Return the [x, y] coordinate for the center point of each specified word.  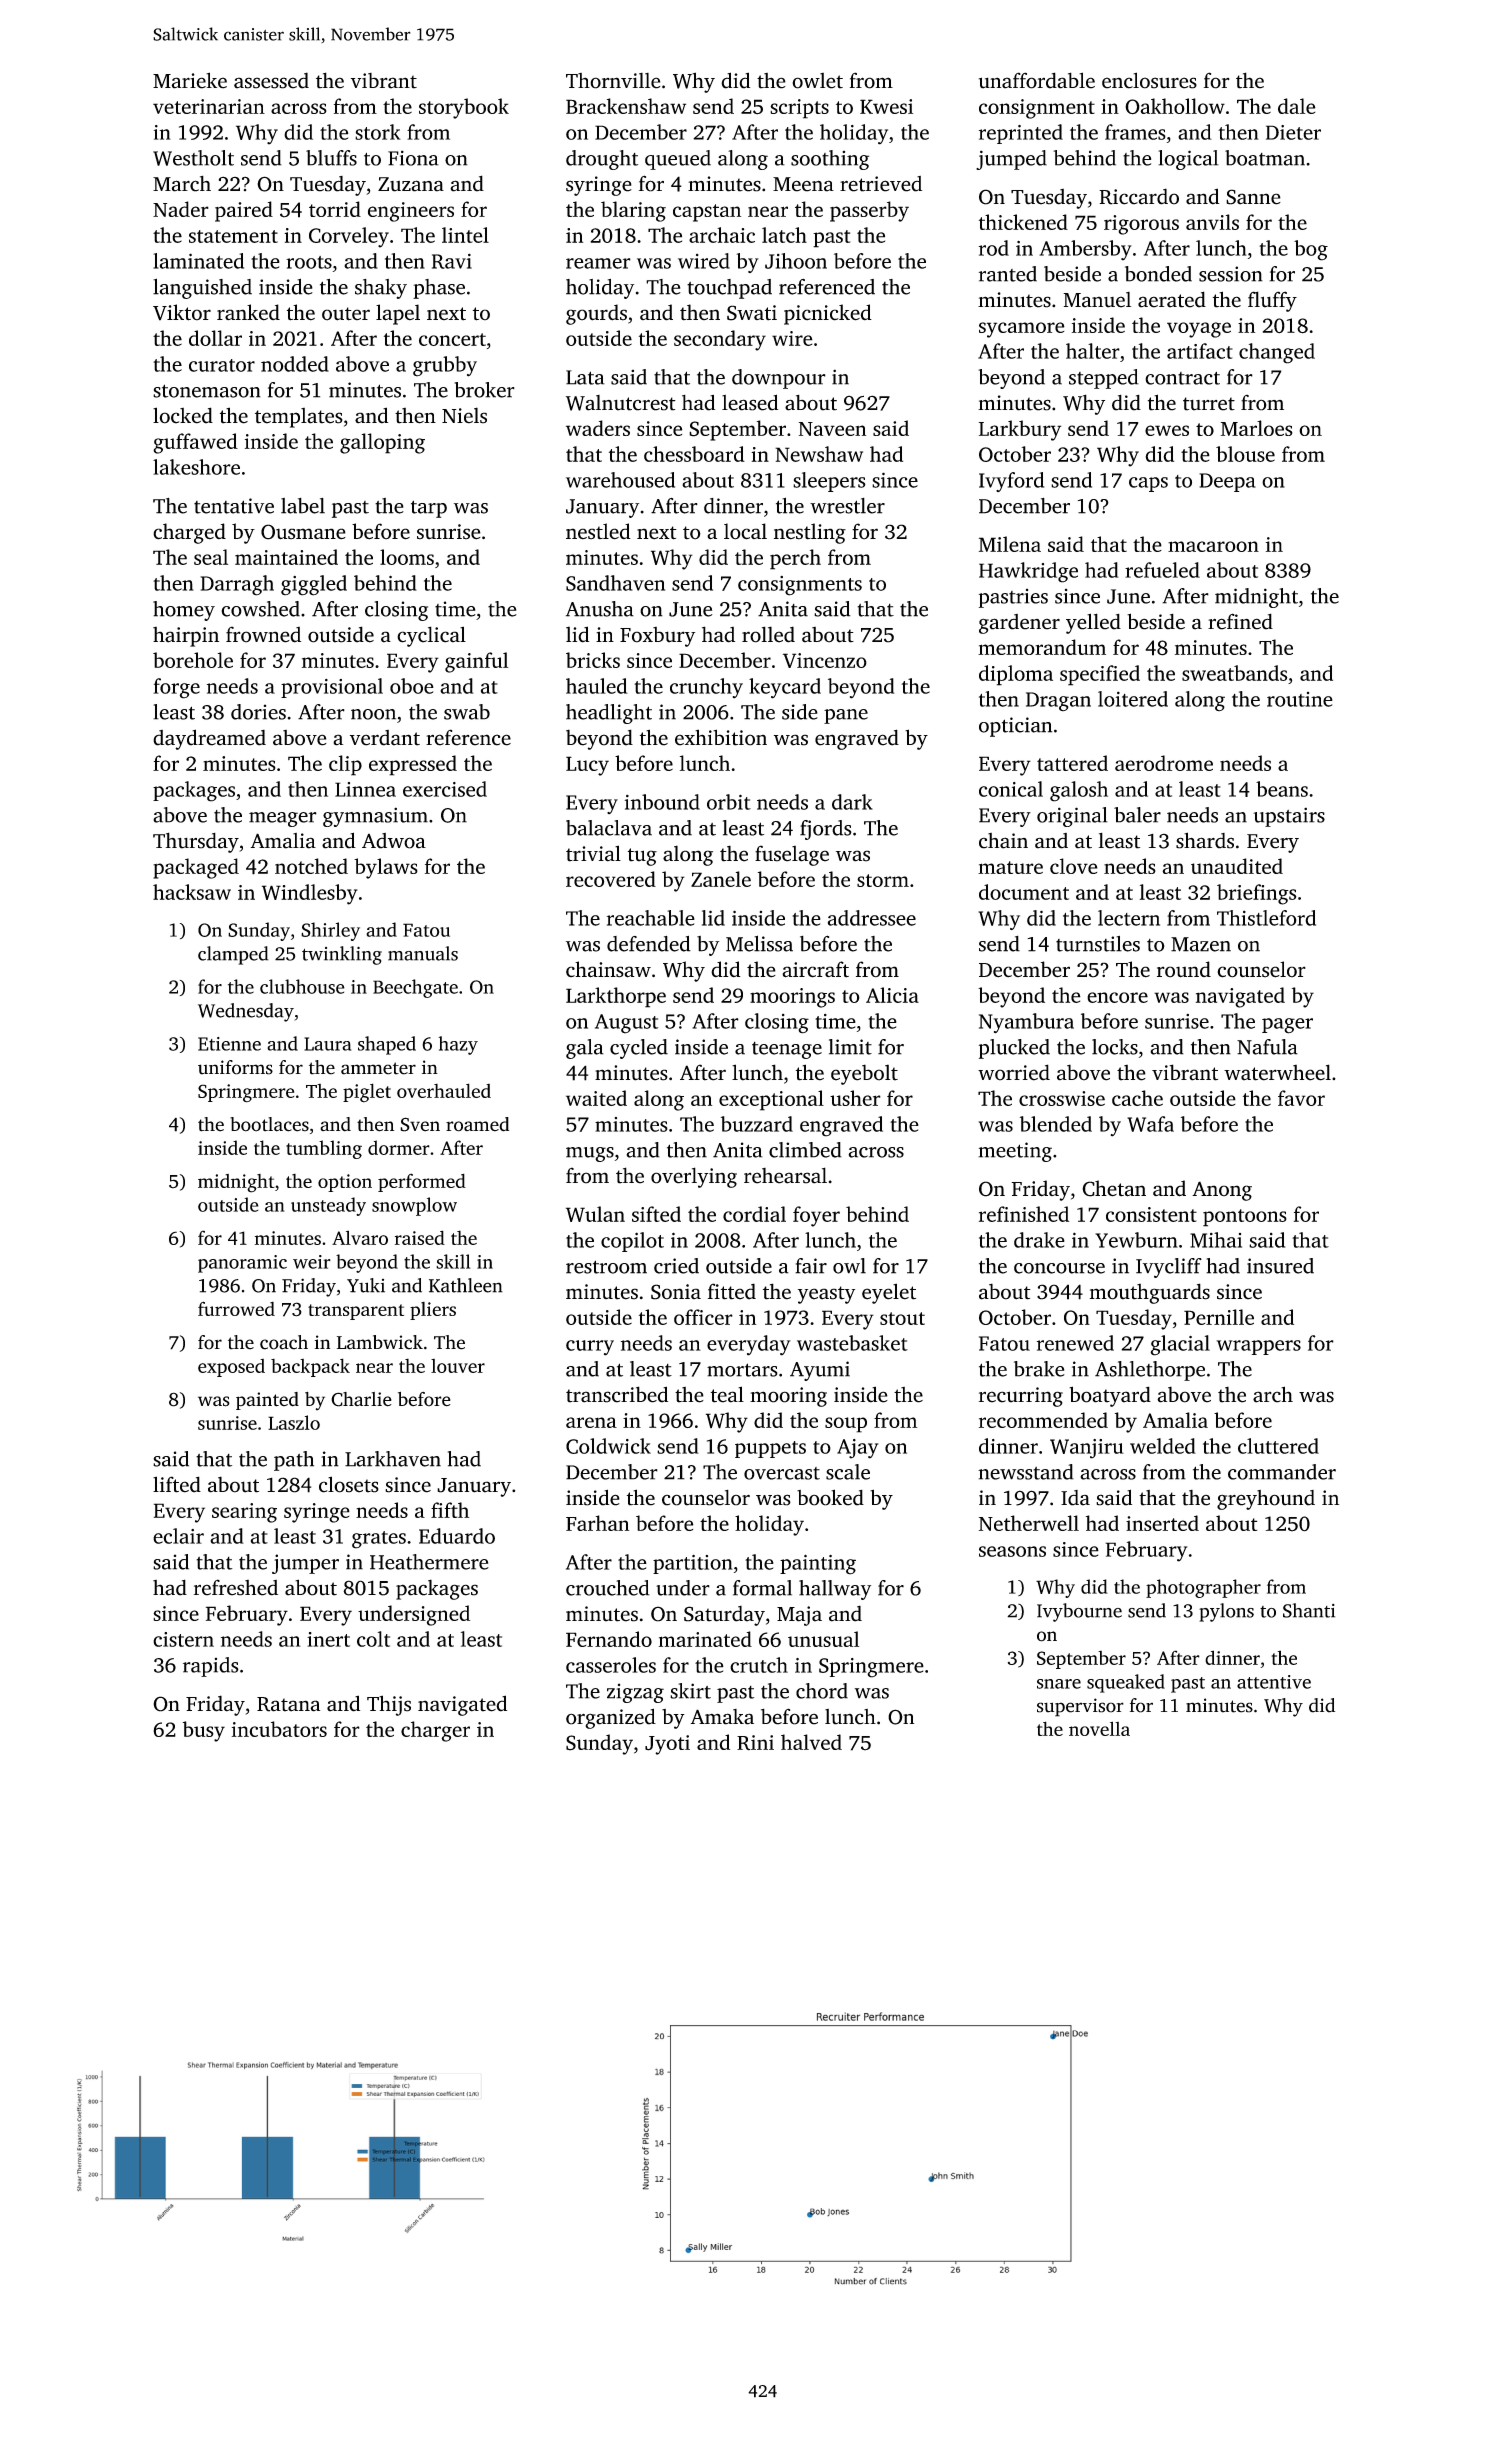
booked [830, 1497]
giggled [314, 585]
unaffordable [1037, 80]
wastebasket [852, 1343]
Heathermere [429, 1562]
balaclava [609, 828]
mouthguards [1150, 1293]
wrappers [1258, 1347]
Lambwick [380, 1342]
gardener [1019, 624]
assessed [271, 80]
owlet [817, 81]
